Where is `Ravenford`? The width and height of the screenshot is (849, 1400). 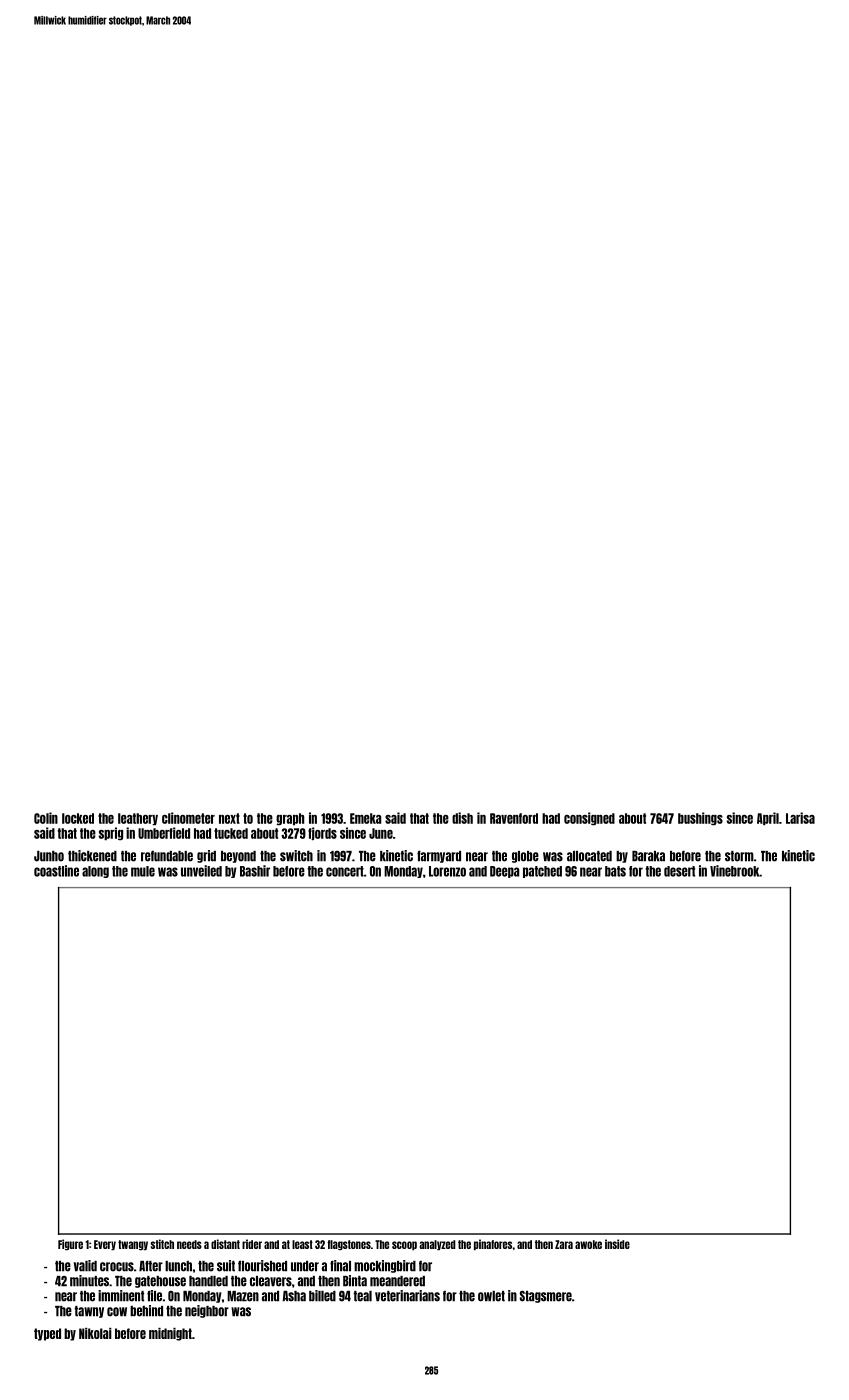
Ravenford is located at coordinates (514, 818).
